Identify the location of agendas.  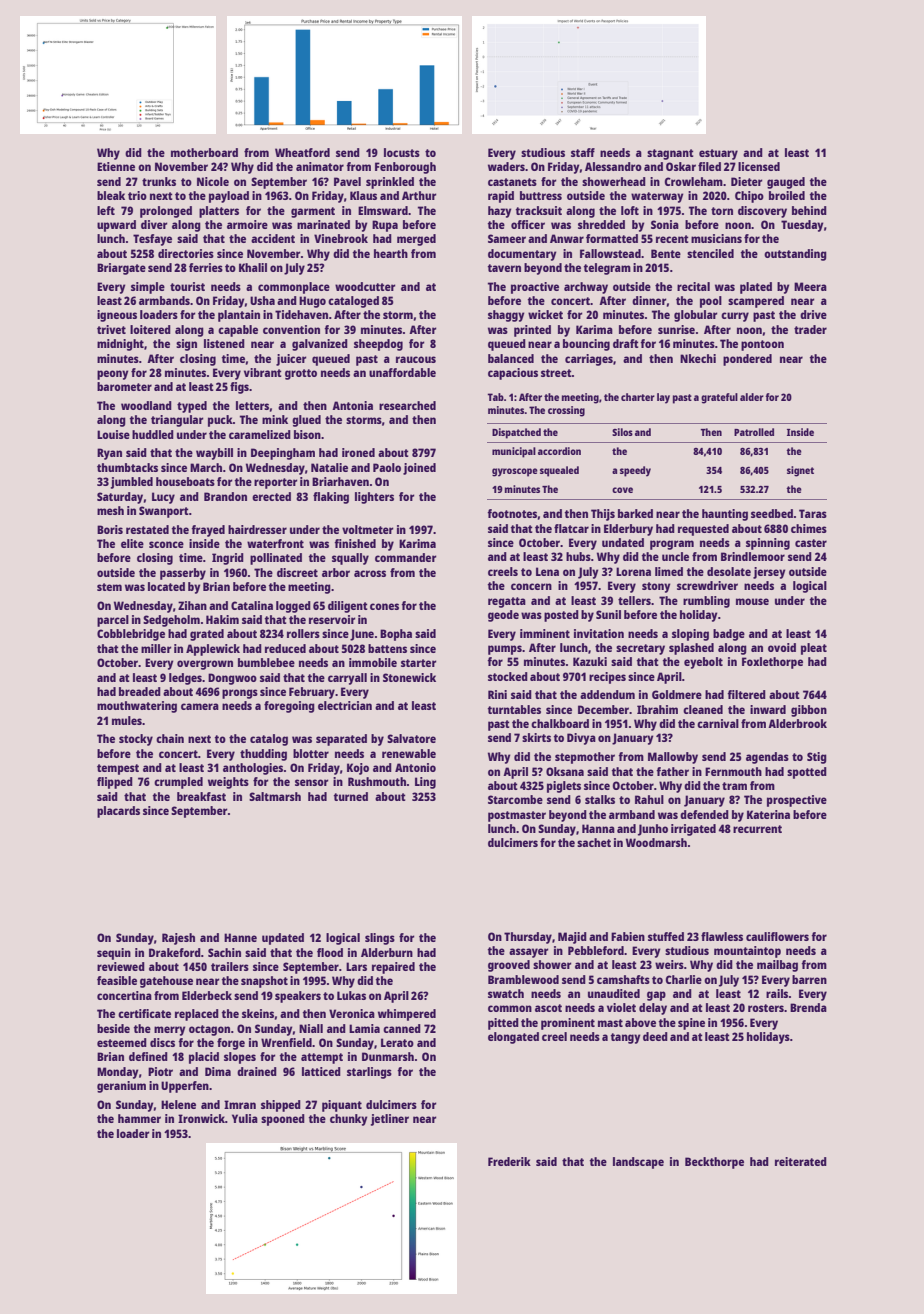
(767, 758).
